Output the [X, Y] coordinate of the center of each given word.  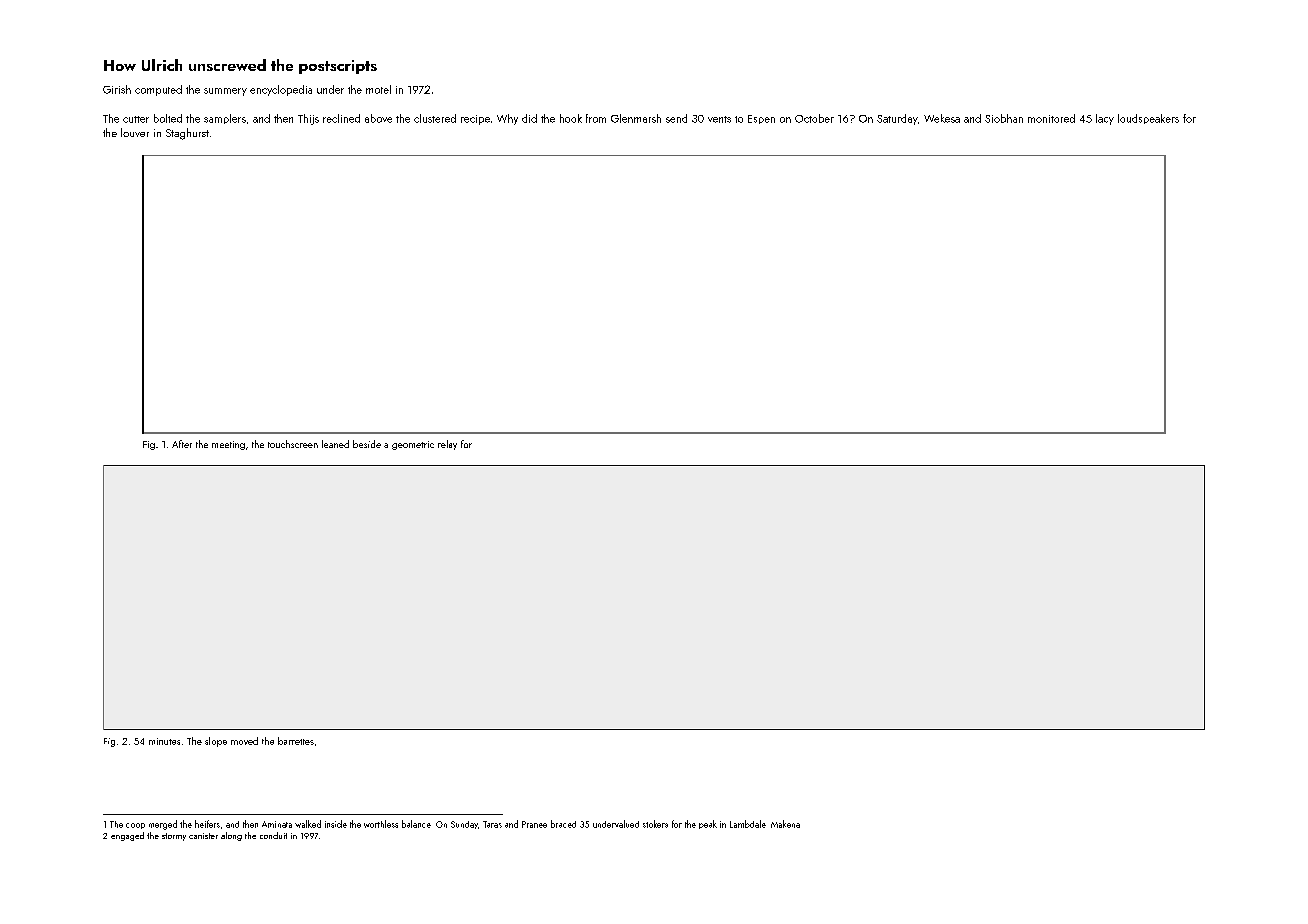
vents [719, 119]
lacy [1105, 119]
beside [367, 444]
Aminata [277, 824]
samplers [225, 119]
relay [447, 445]
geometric [413, 445]
